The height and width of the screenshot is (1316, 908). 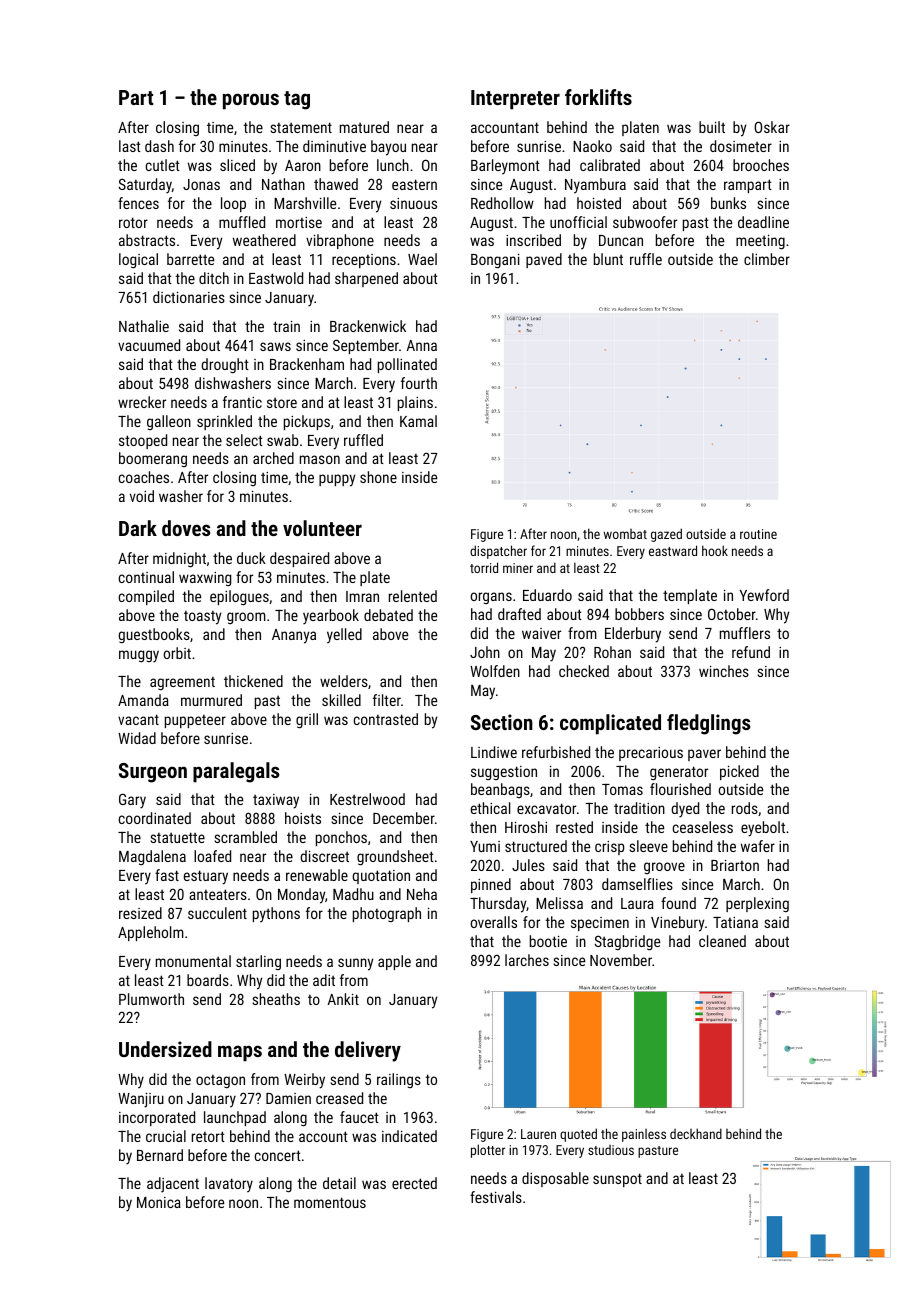 I want to click on octagon, so click(x=220, y=1082).
